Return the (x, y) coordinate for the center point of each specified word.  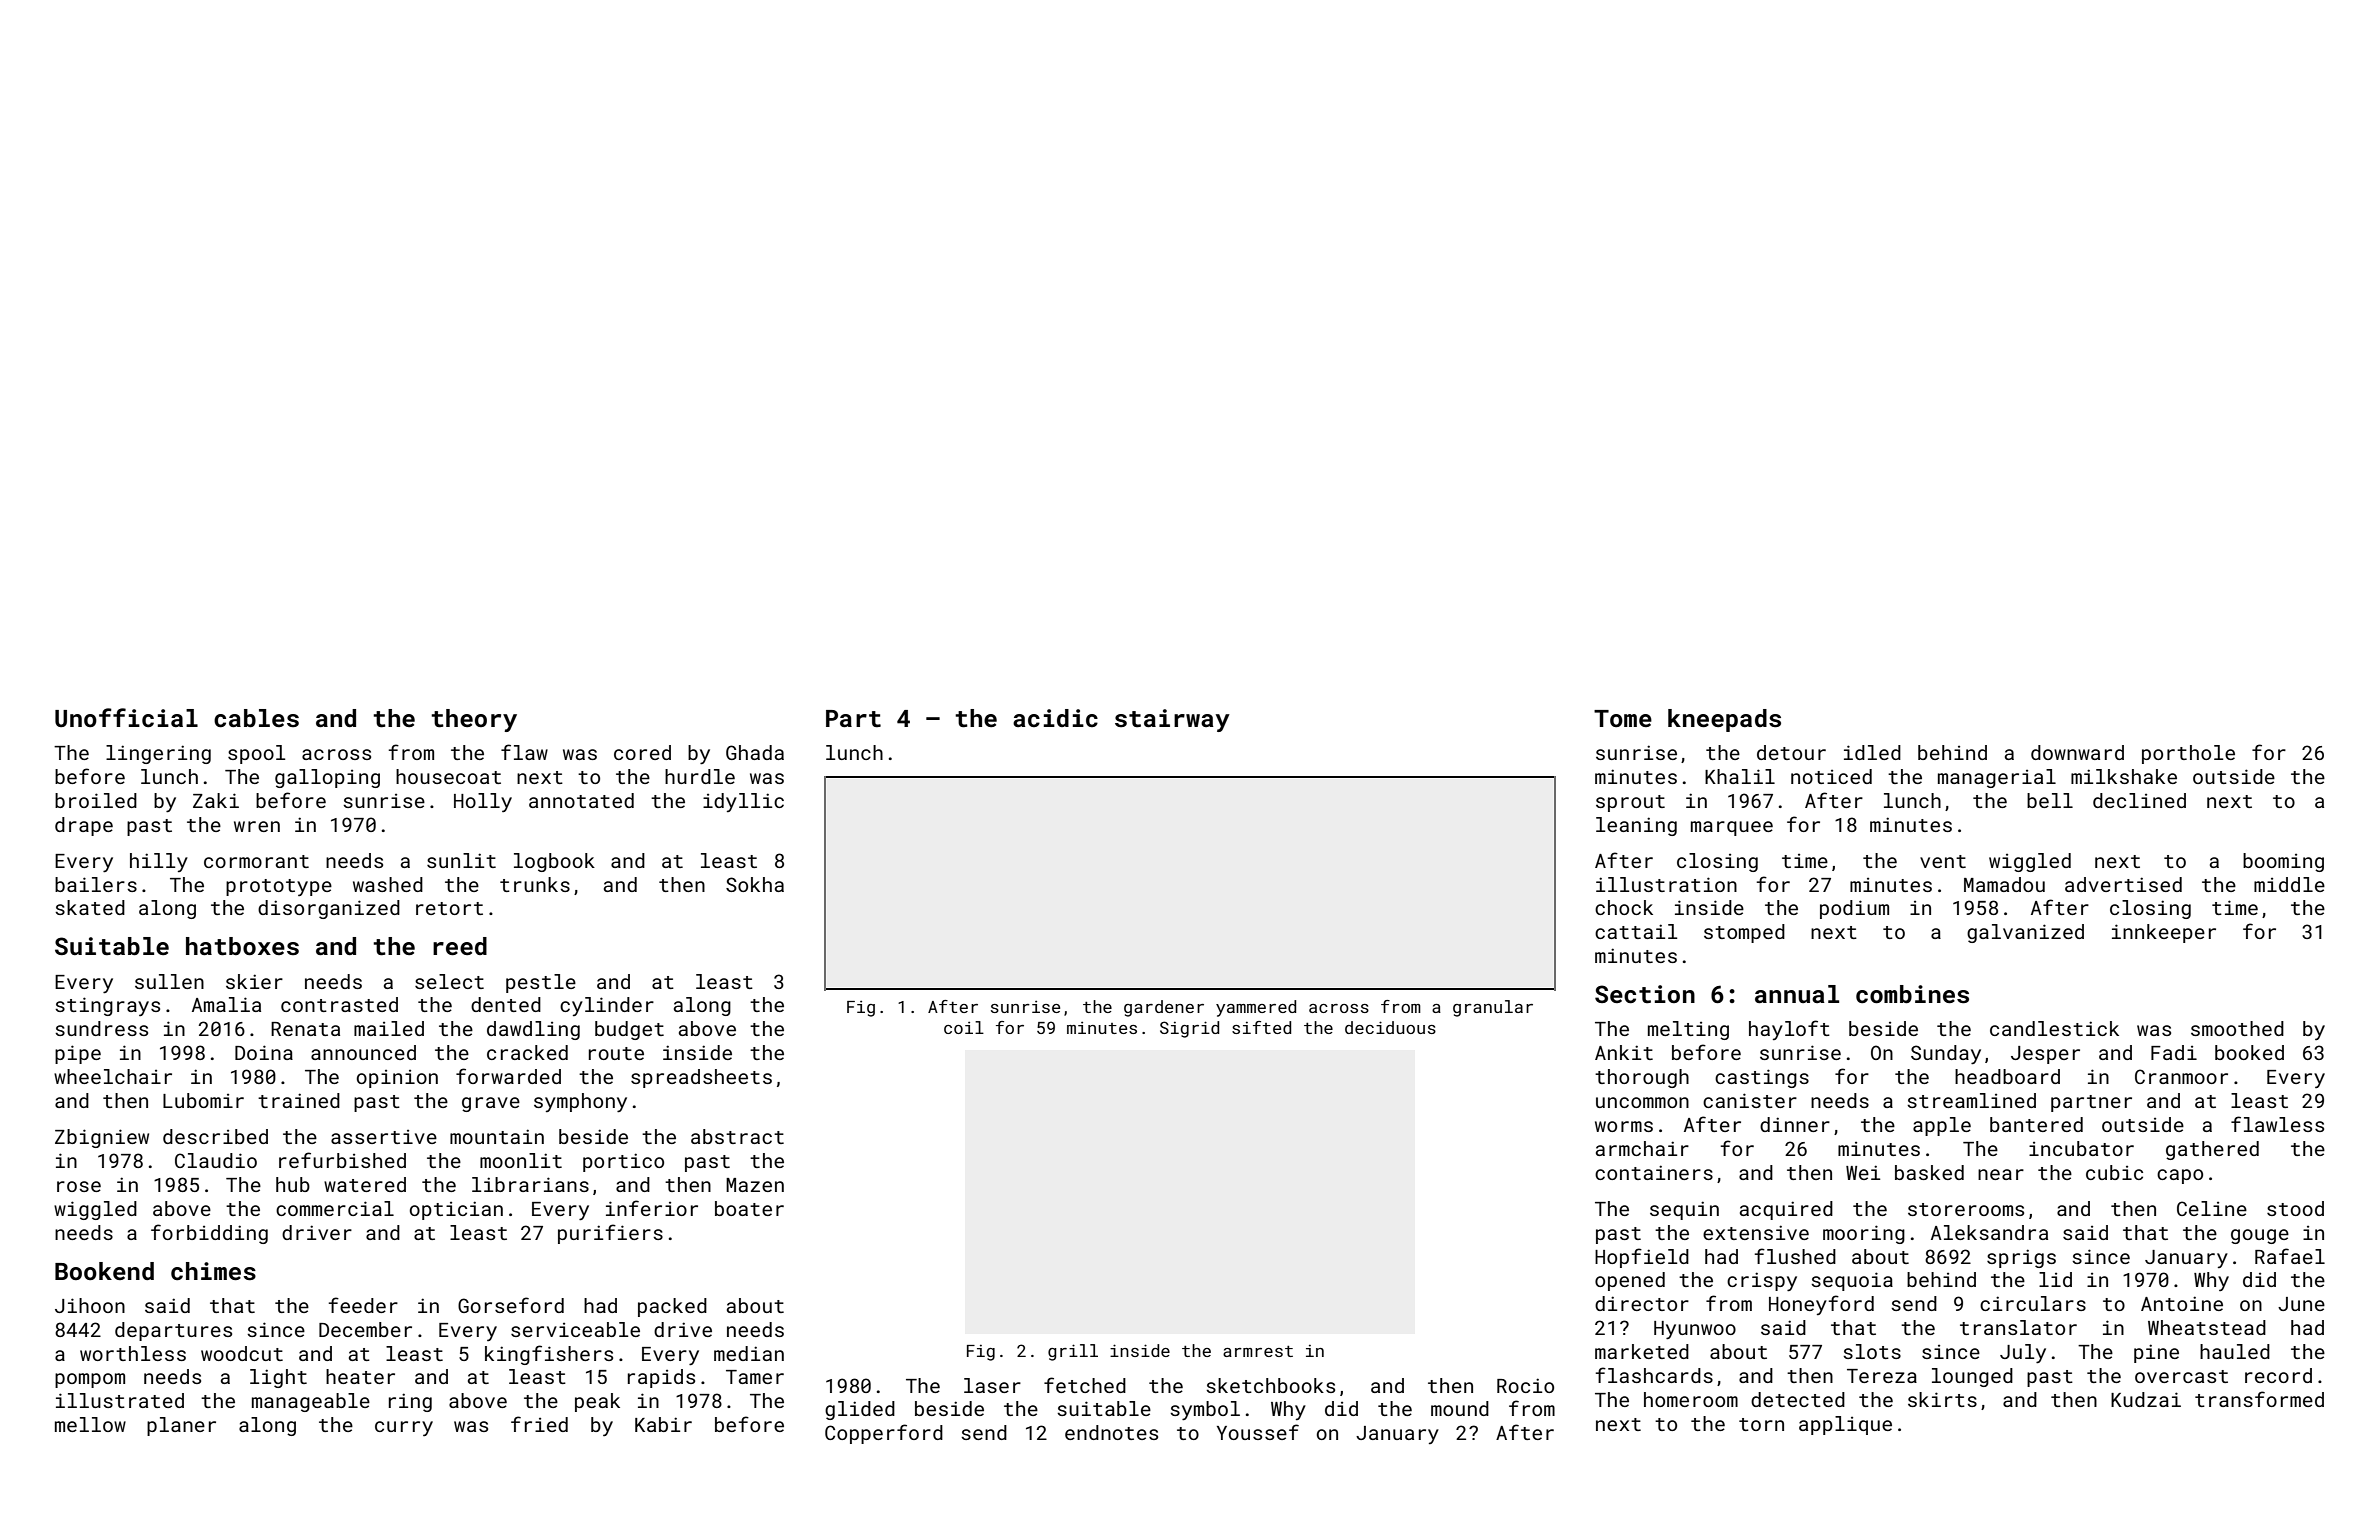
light (278, 1378)
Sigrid (1189, 1029)
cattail (1636, 931)
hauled (2235, 1351)
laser (992, 1385)
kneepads (1724, 720)
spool (256, 754)
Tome (1623, 718)
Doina (264, 1052)
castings (1762, 1078)
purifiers (610, 1234)
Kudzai (2146, 1399)
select (449, 981)
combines (1912, 994)
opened (1630, 1281)
